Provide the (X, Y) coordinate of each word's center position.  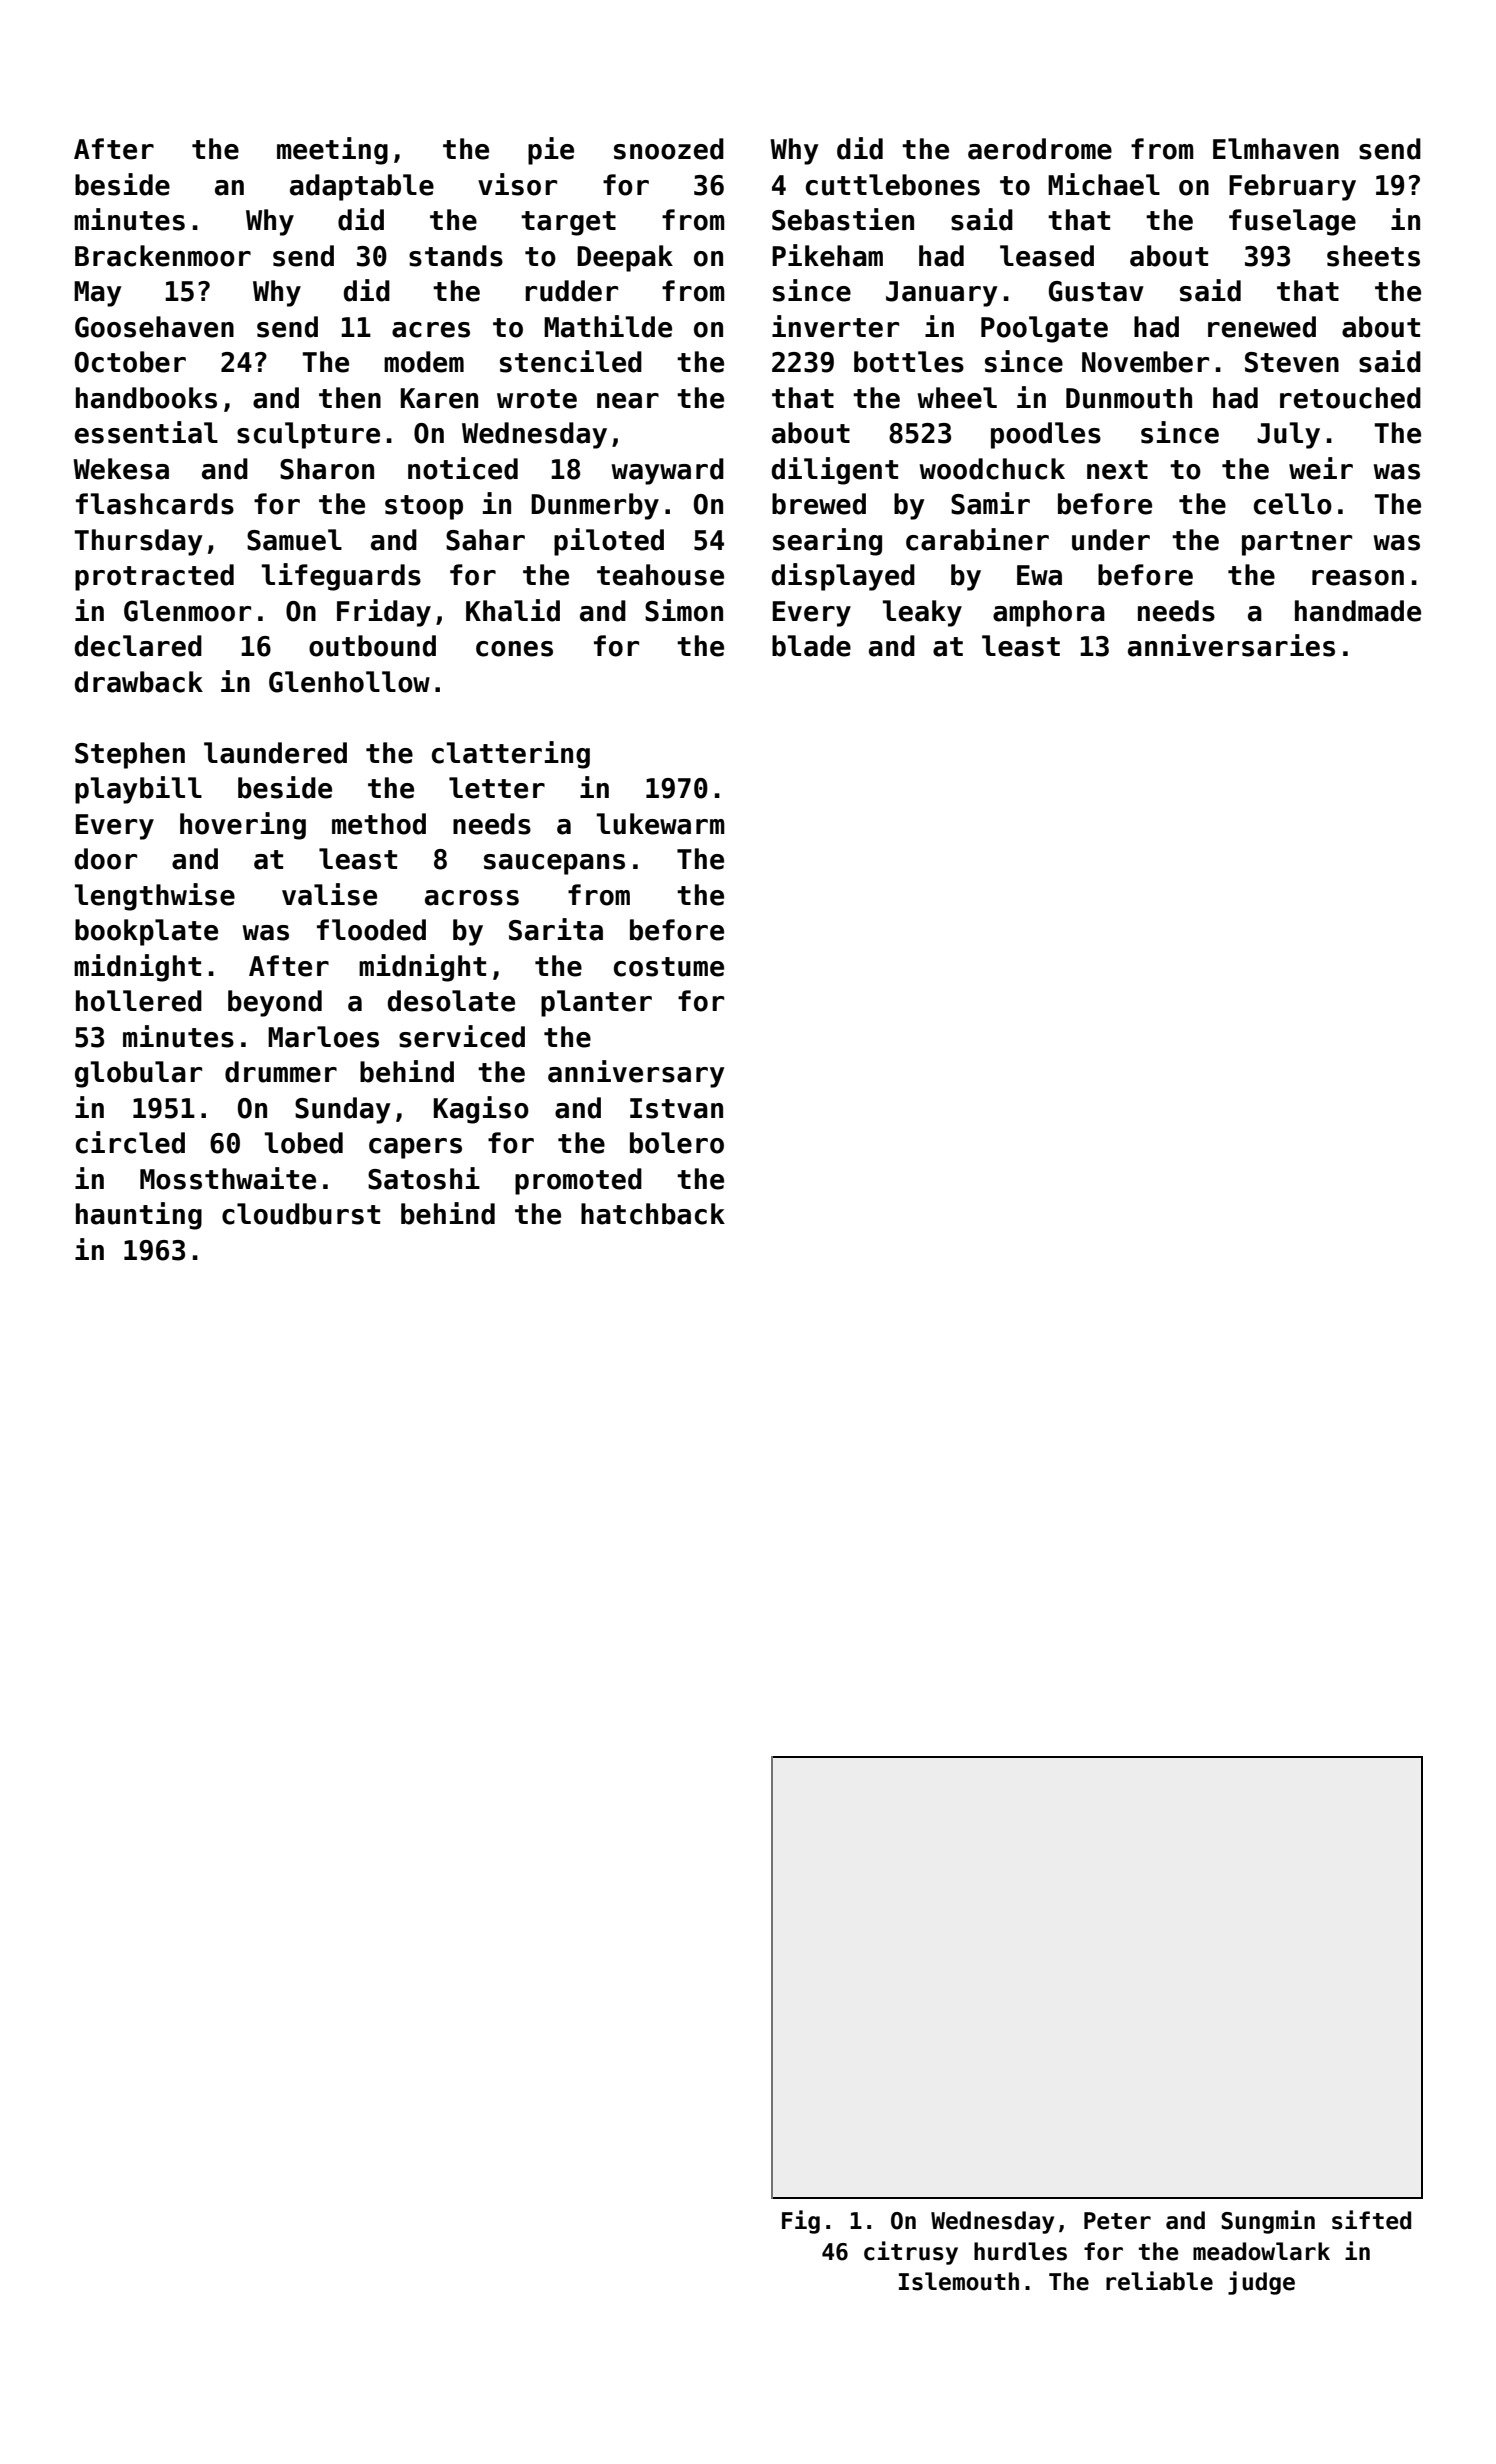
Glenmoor (187, 611)
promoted (578, 1181)
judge (1261, 2283)
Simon (684, 610)
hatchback (653, 1214)
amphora (1049, 613)
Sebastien (843, 219)
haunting (139, 1216)
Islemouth (959, 2281)
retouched (1350, 398)
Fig (801, 2222)
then (350, 398)
